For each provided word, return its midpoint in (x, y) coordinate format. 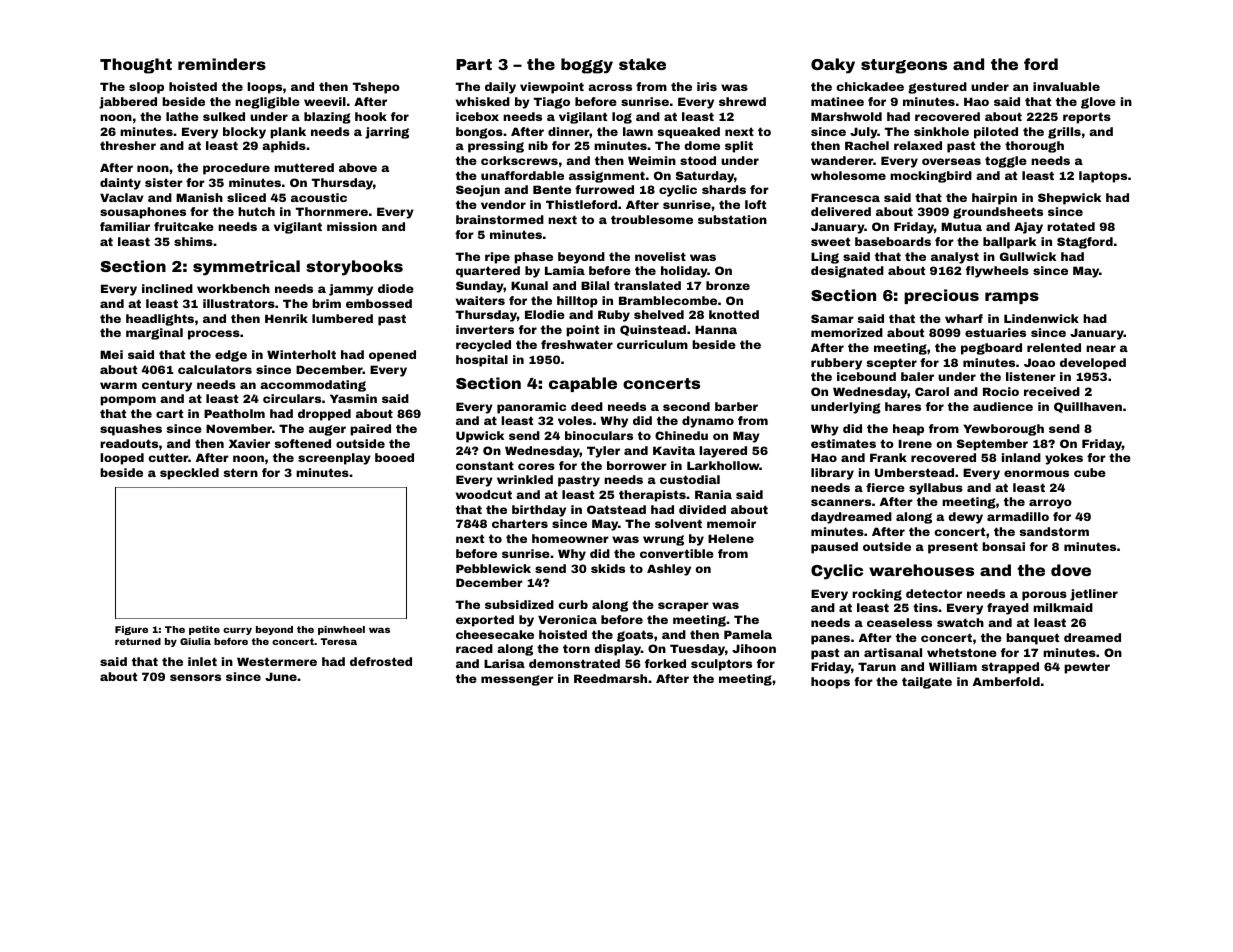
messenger (517, 680)
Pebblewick (493, 568)
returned (138, 641)
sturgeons (904, 66)
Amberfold (1006, 681)
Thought (136, 66)
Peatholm (234, 413)
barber (736, 406)
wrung (663, 540)
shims (193, 241)
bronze (728, 285)
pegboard (991, 349)
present (953, 548)
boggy (587, 66)
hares (903, 406)
